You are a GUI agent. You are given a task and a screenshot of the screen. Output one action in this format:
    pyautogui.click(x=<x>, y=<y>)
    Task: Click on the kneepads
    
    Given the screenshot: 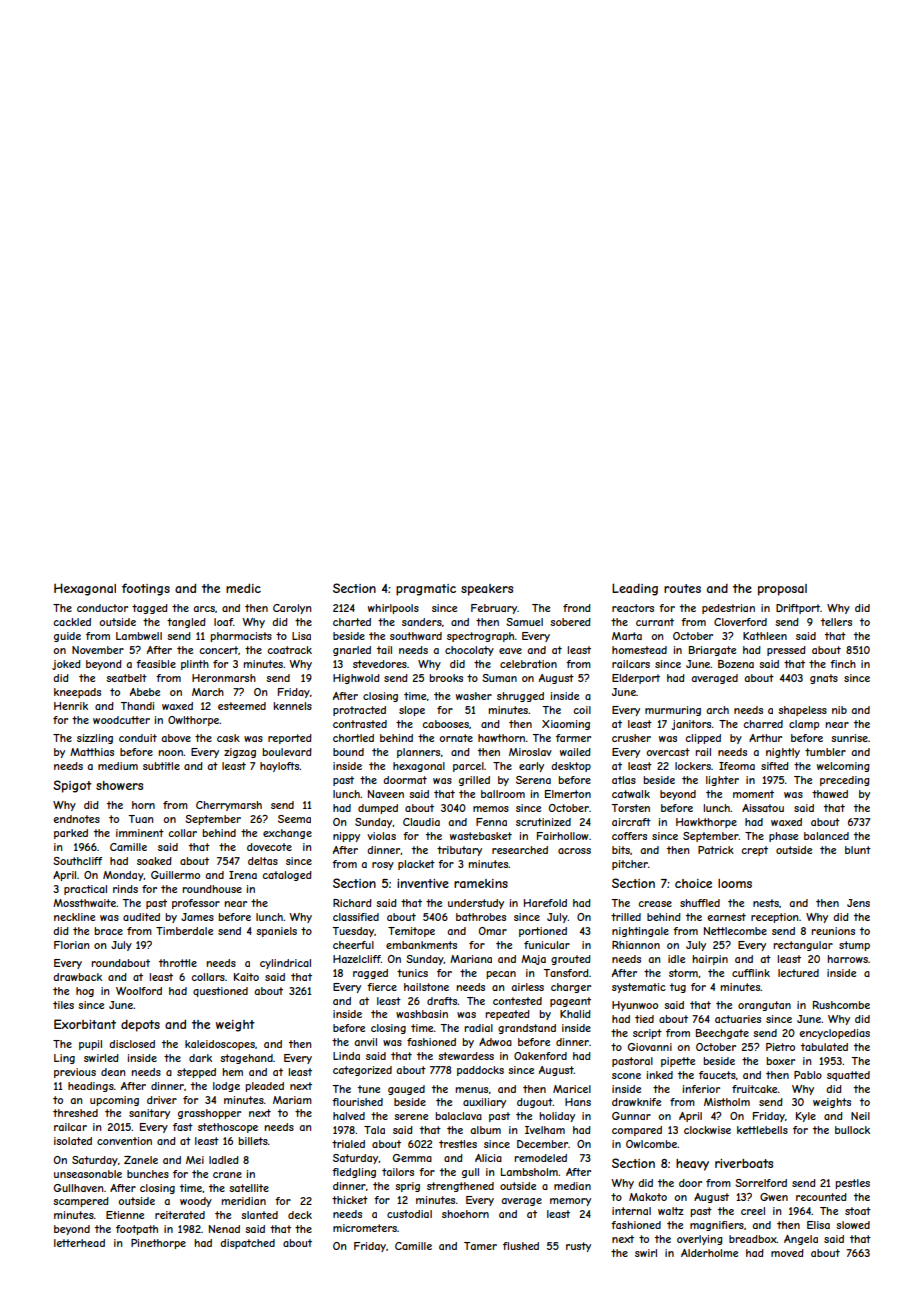 What is the action you would take?
    pyautogui.click(x=77, y=693)
